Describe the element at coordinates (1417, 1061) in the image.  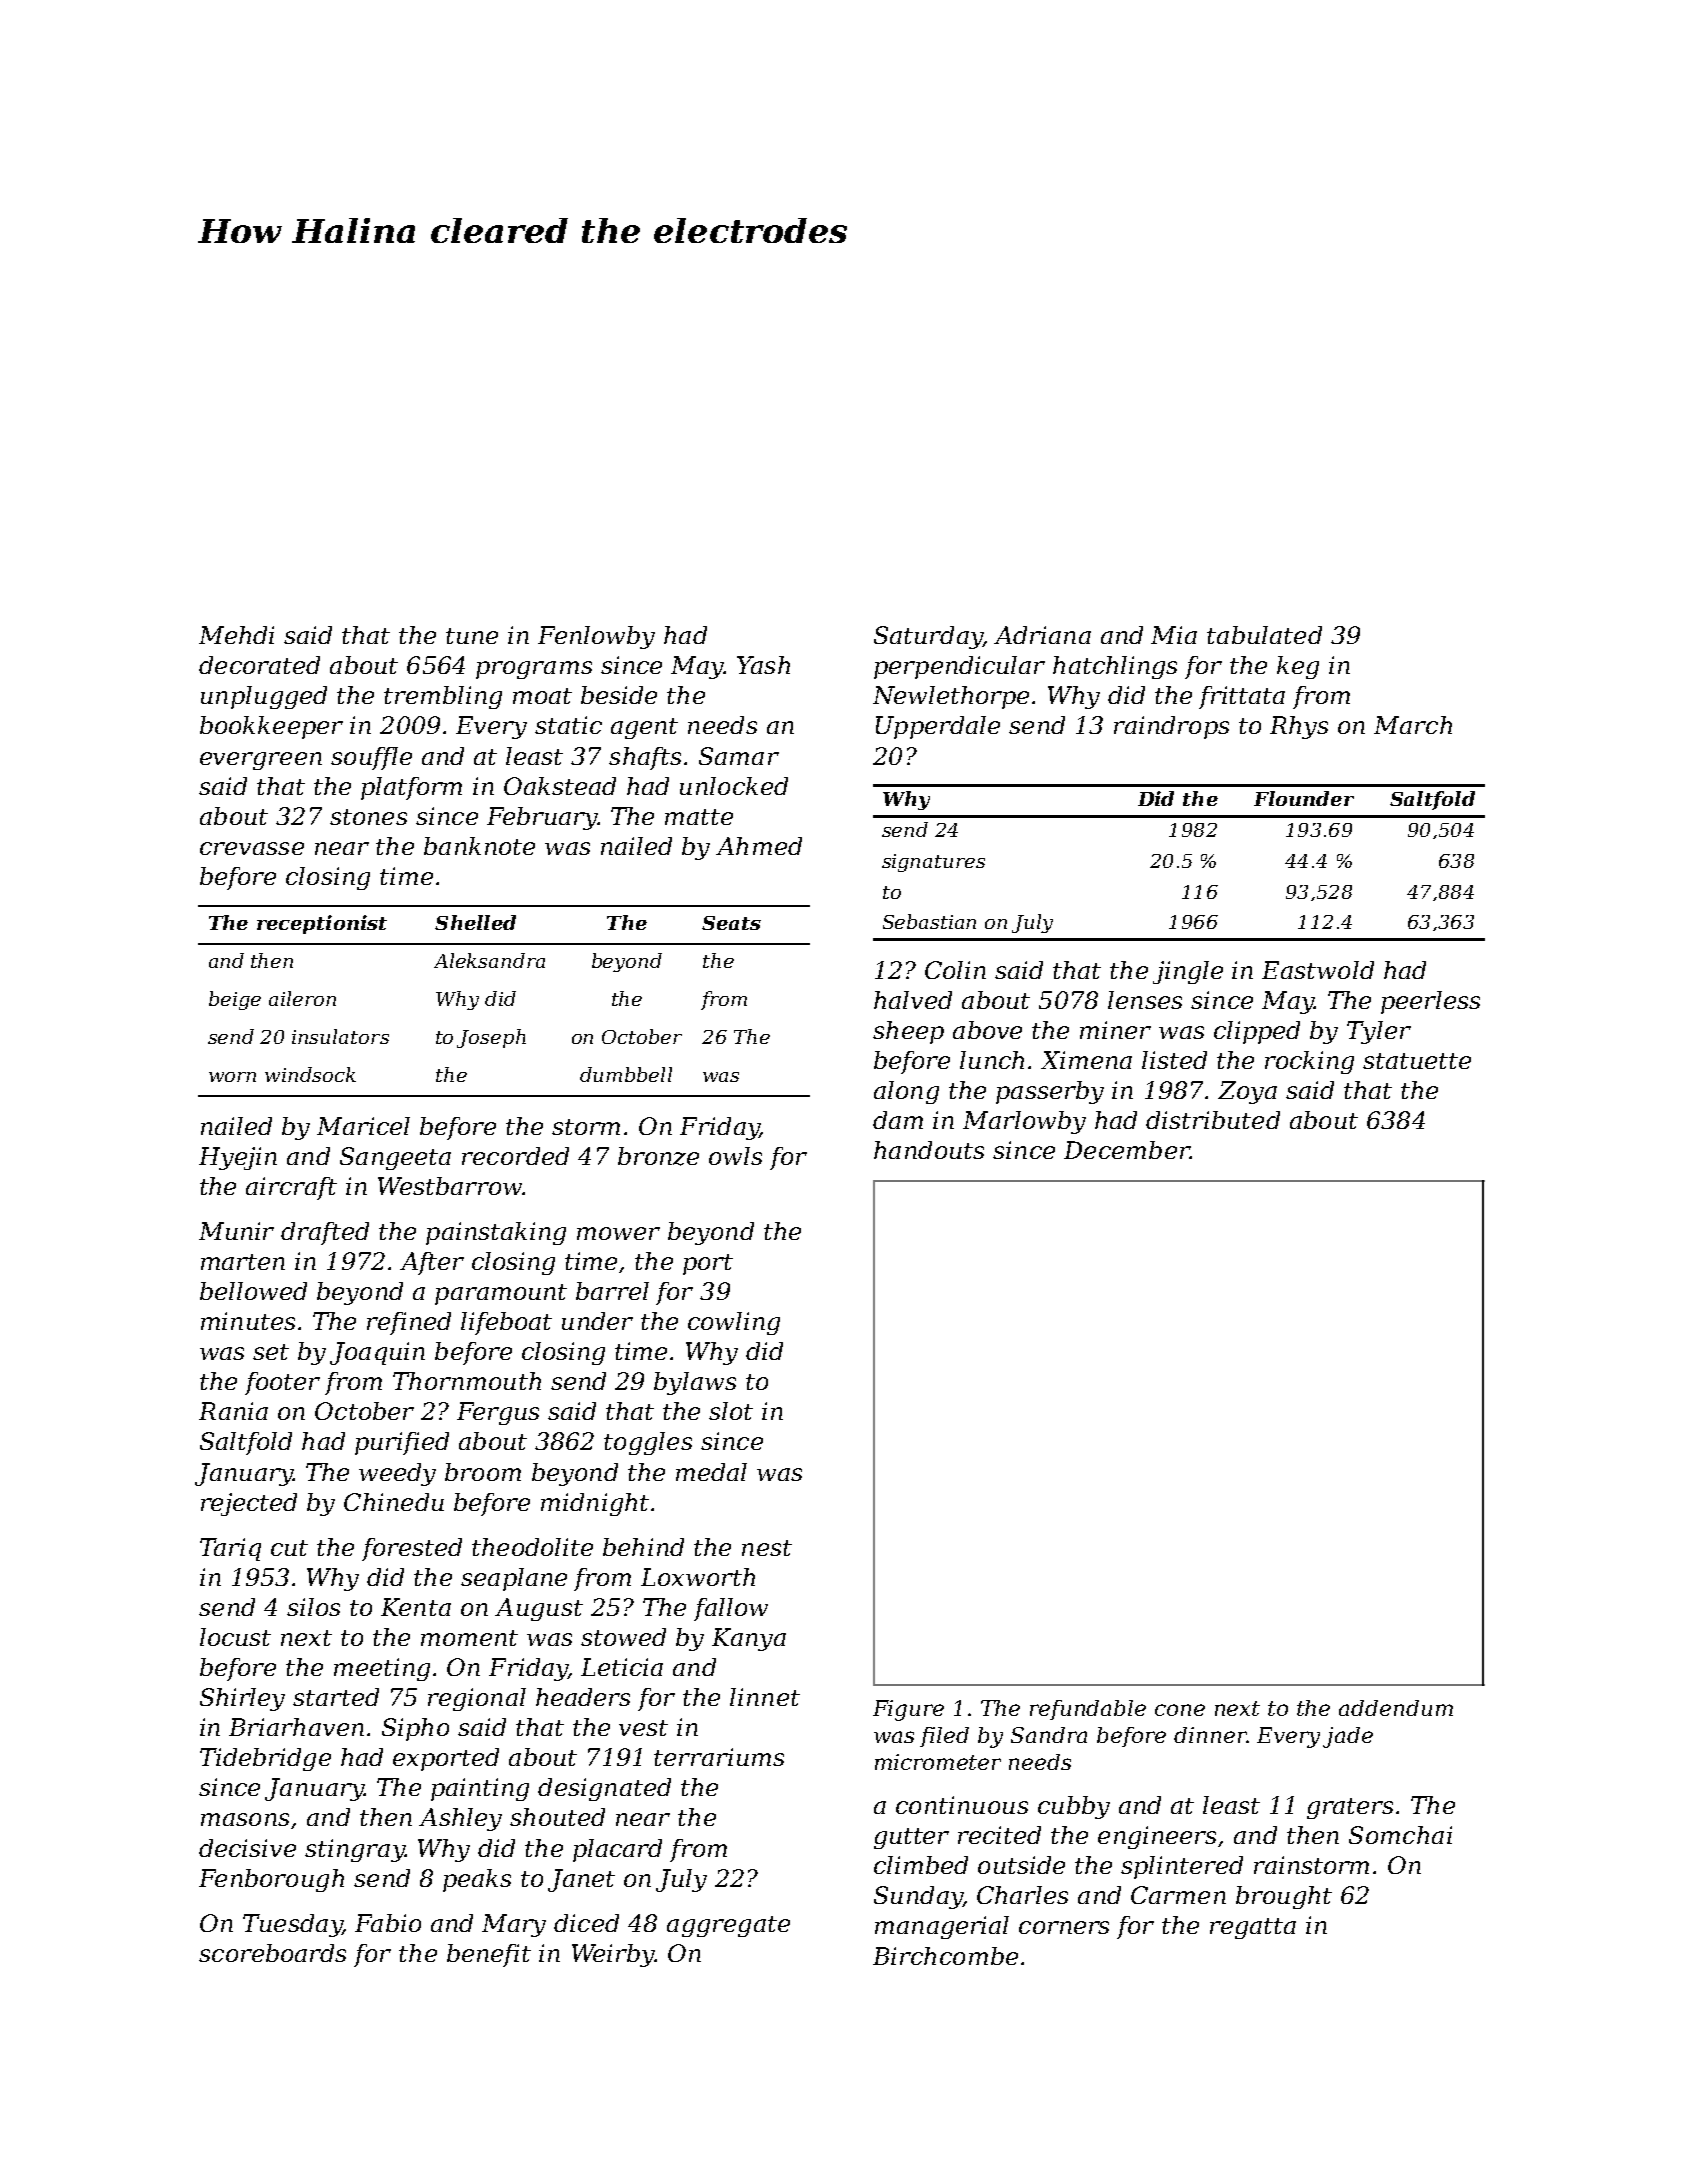
I see `statuette` at that location.
